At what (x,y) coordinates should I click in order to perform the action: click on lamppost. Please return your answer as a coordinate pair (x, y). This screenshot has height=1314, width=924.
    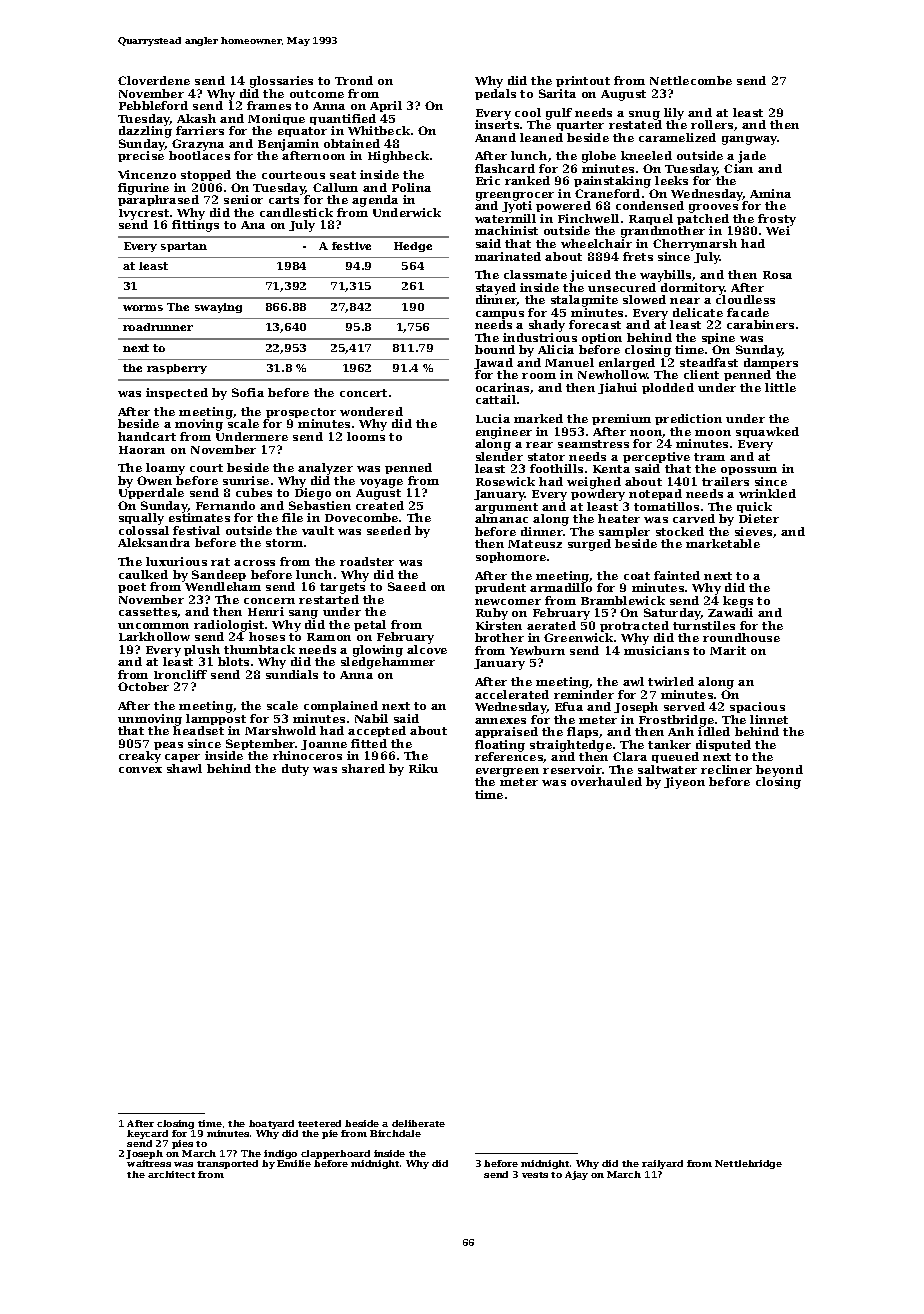
    Looking at the image, I should click on (216, 719).
